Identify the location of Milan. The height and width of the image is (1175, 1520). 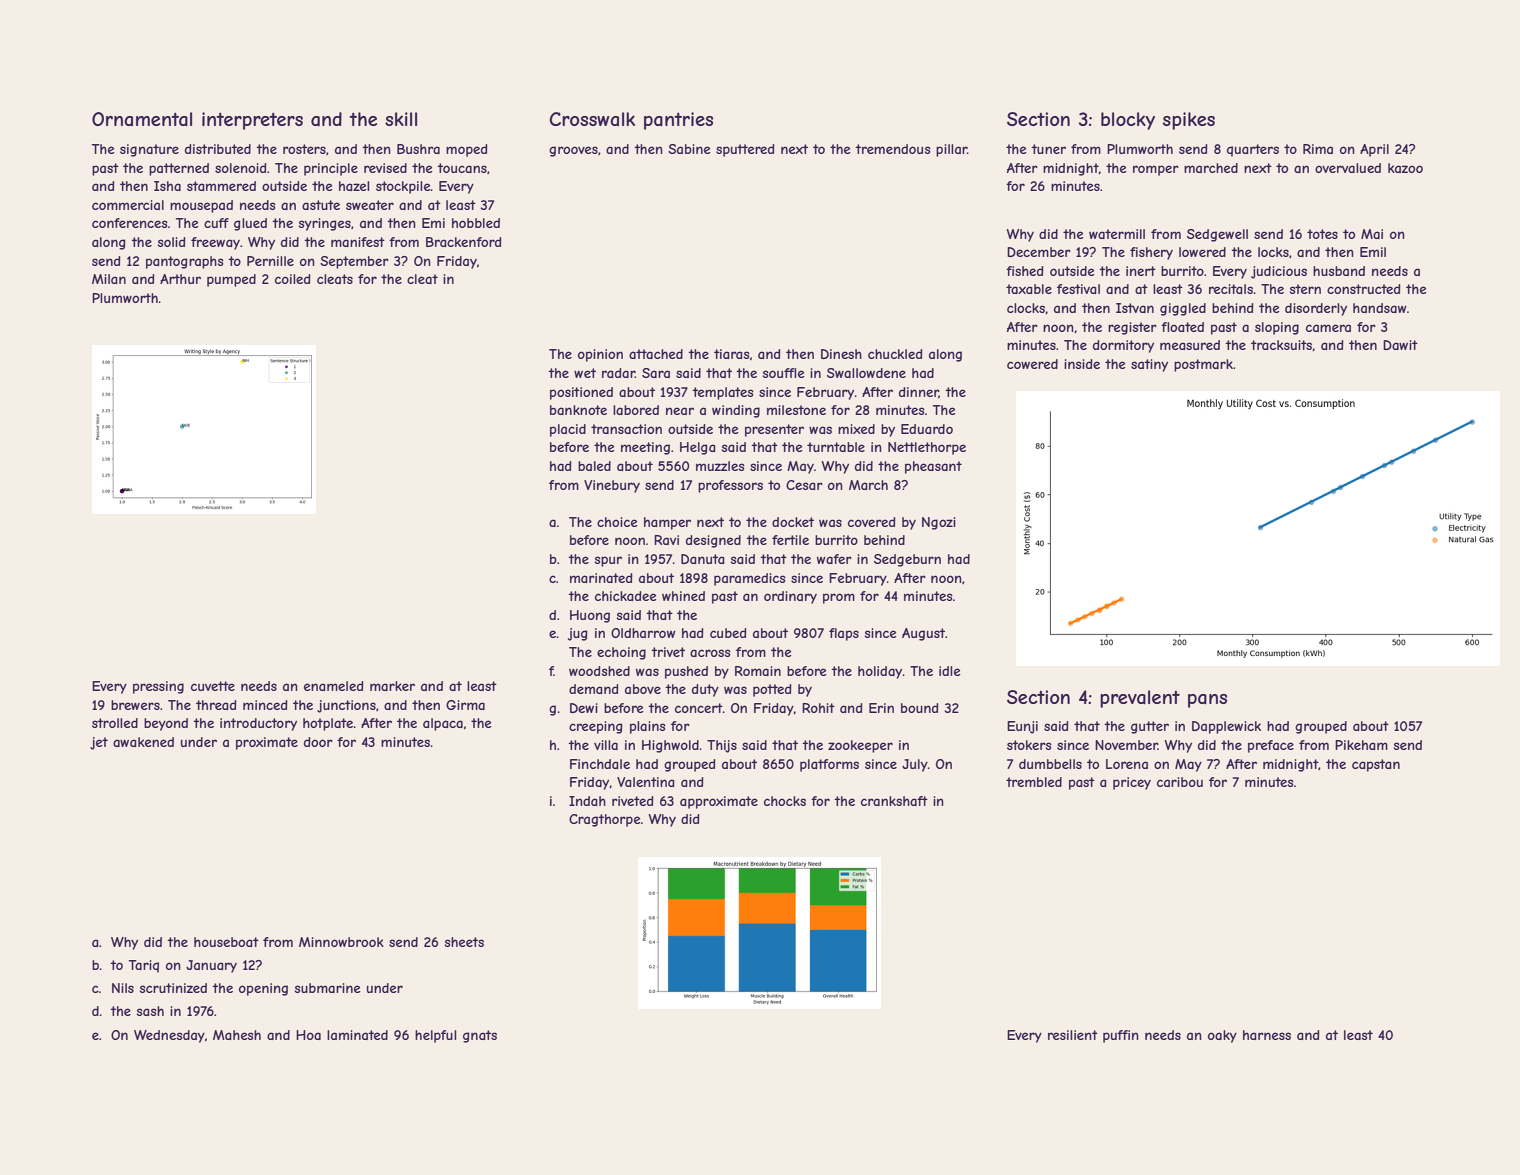
(109, 279).
